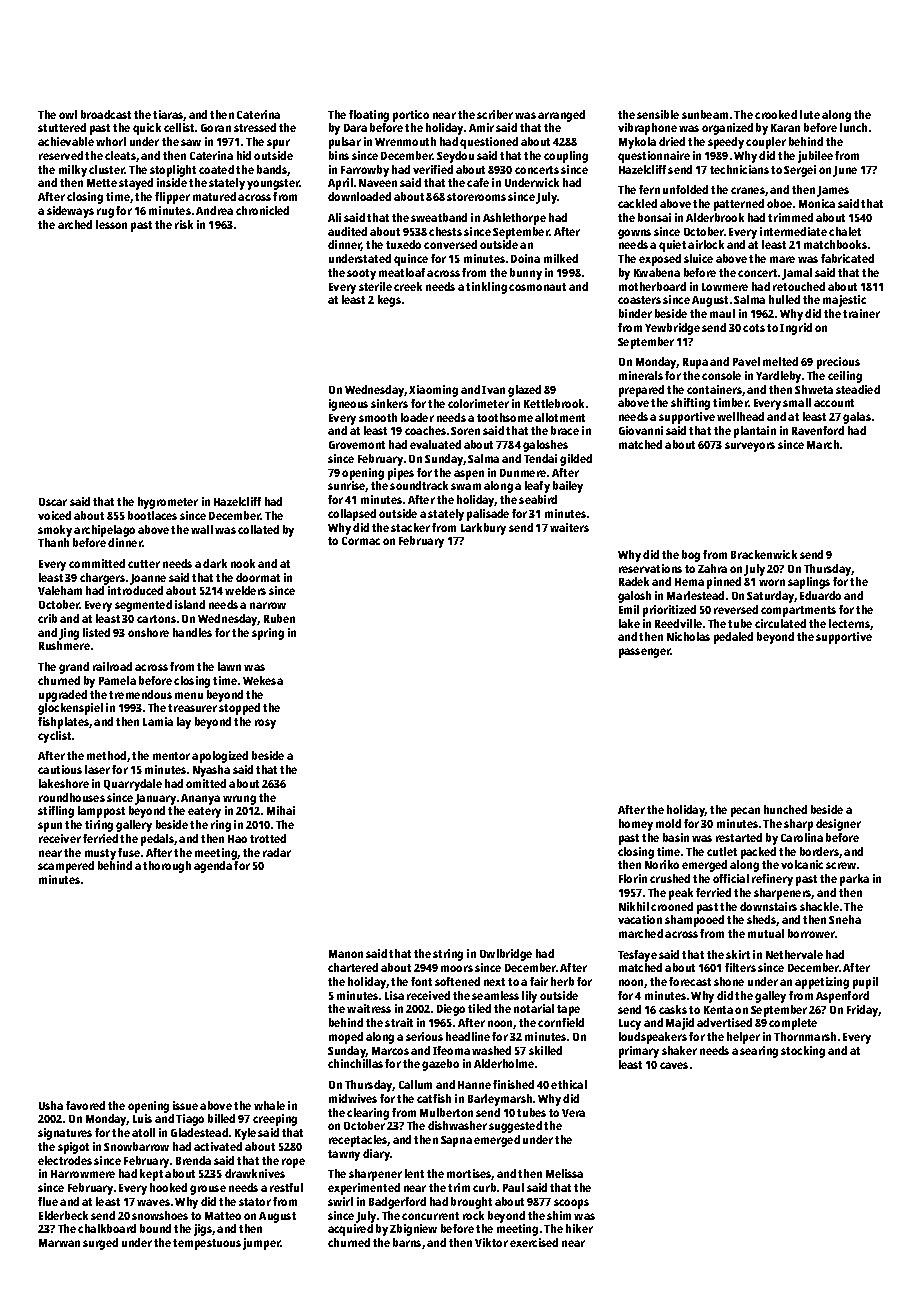 The image size is (924, 1308). I want to click on Cormac, so click(361, 541).
